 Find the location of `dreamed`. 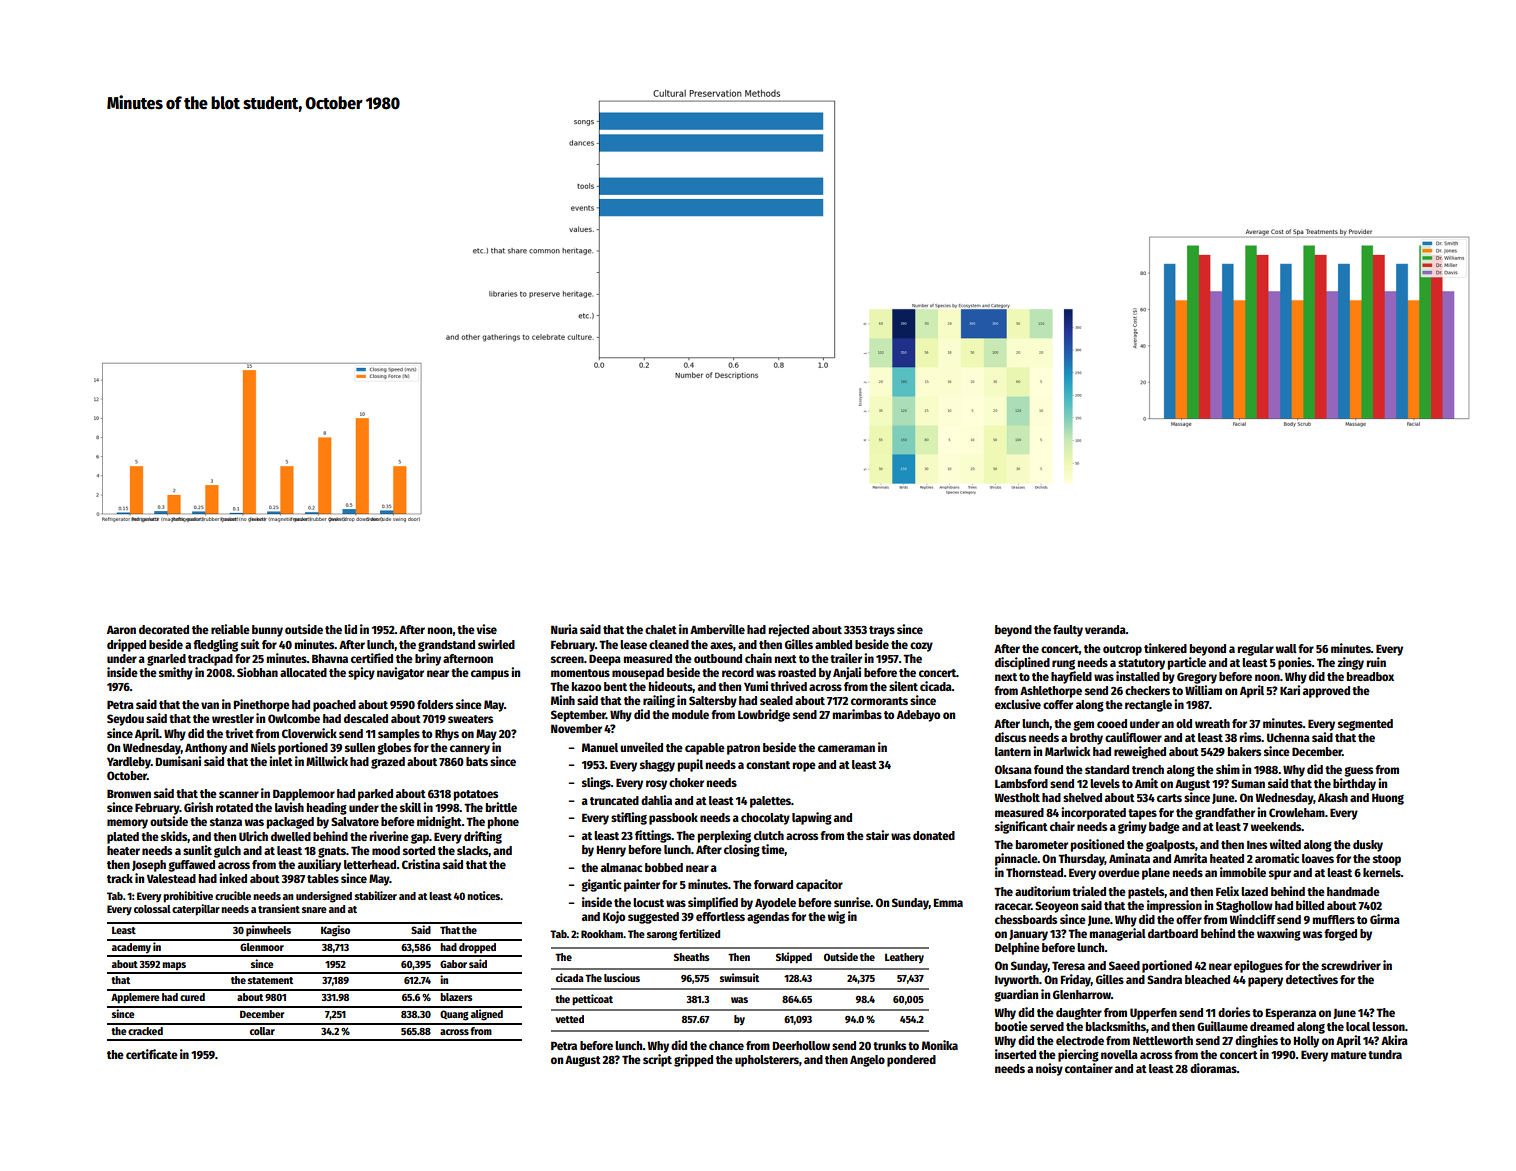

dreamed is located at coordinates (1272, 1026).
